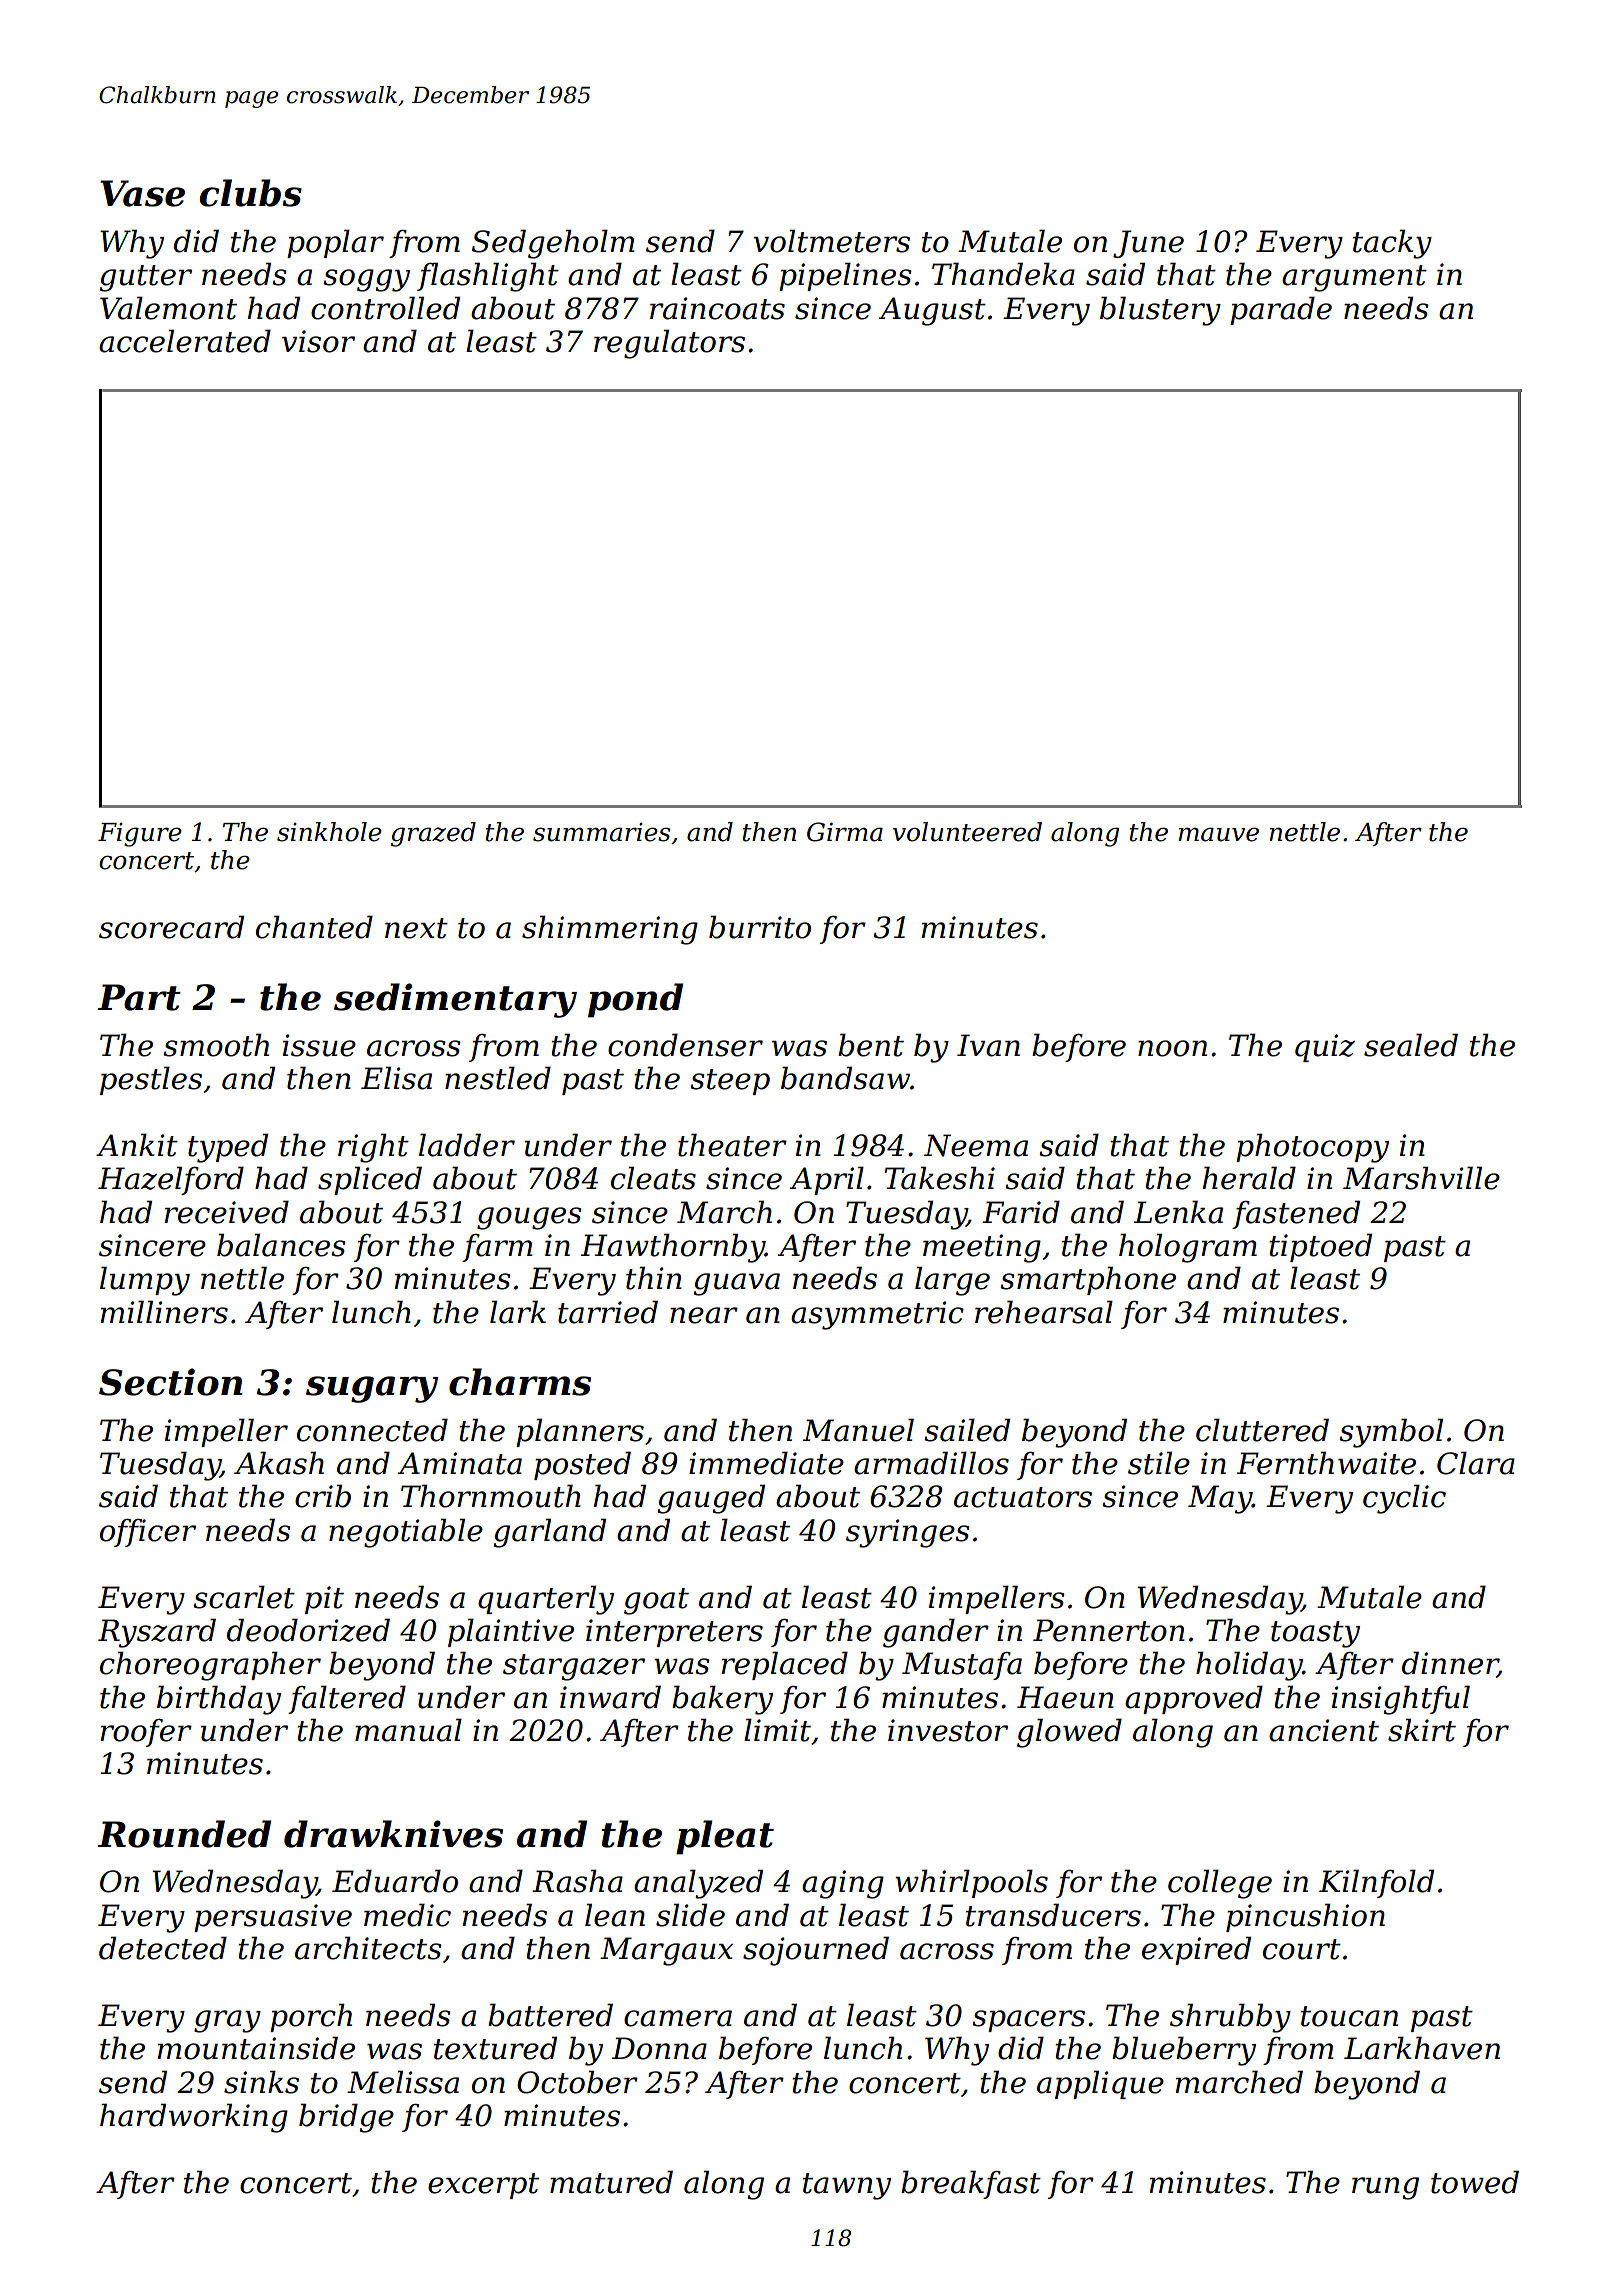  I want to click on raincoats, so click(717, 308).
